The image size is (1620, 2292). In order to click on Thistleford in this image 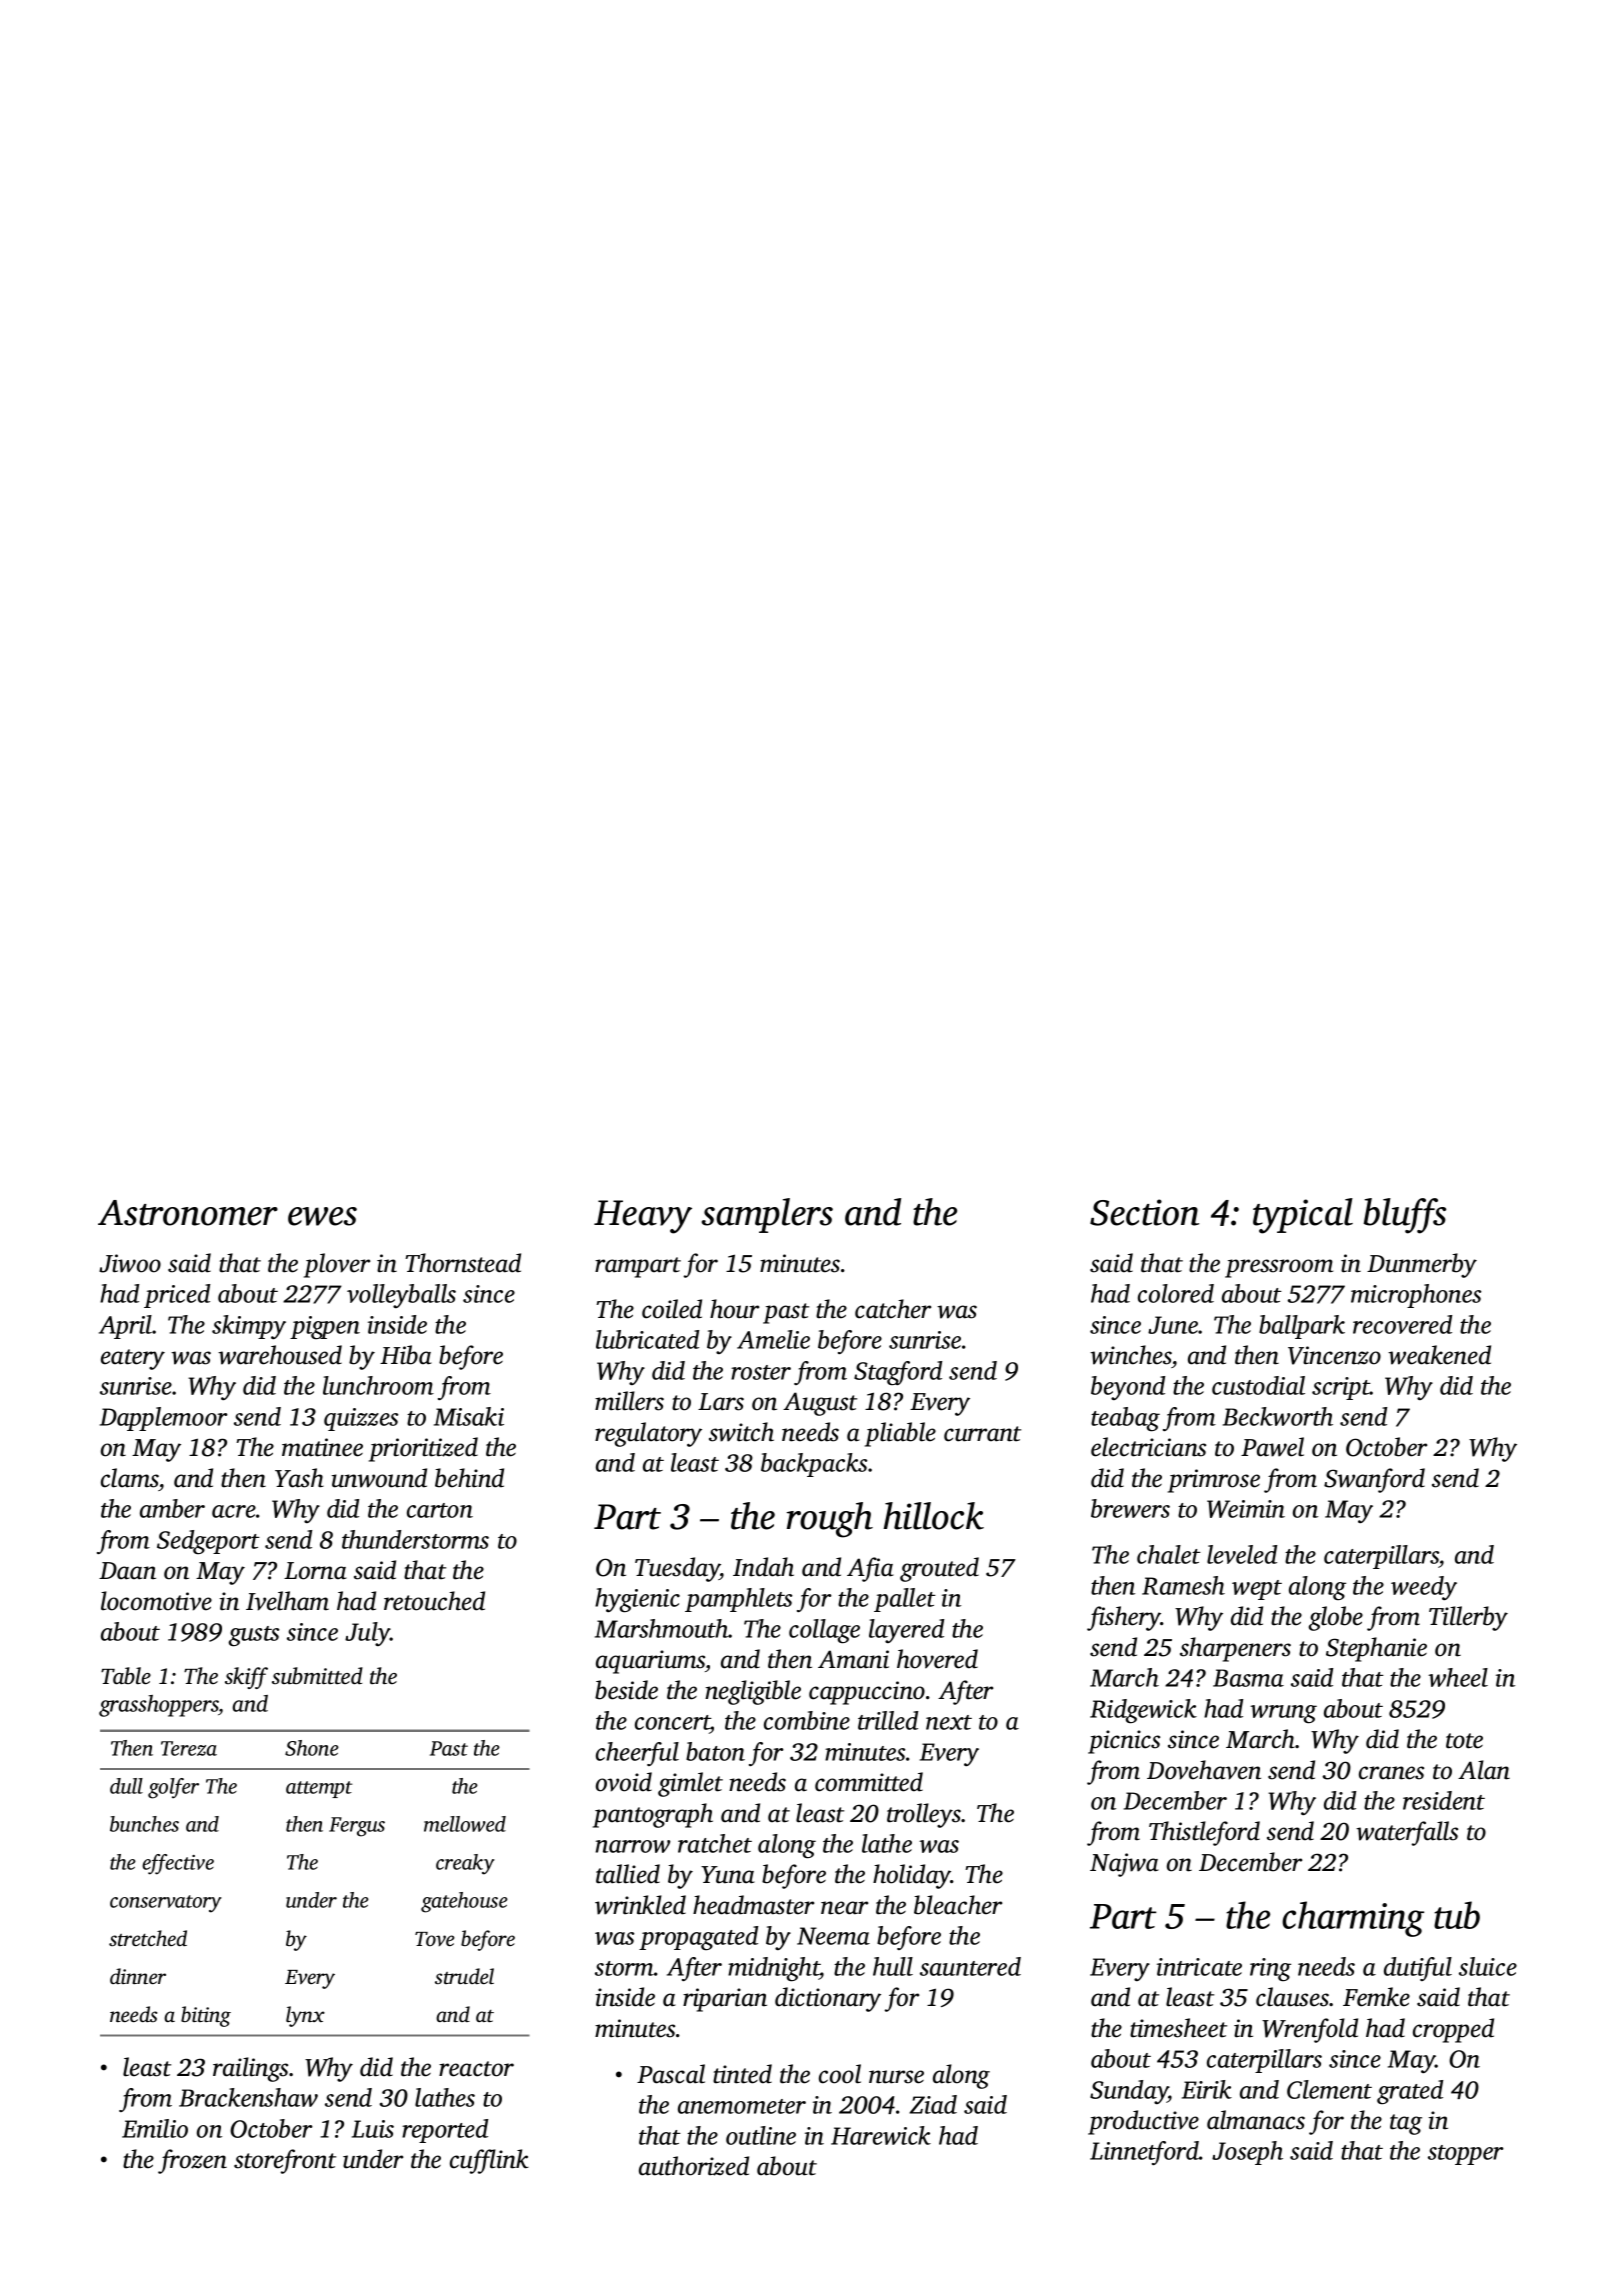, I will do `click(1204, 1833)`.
